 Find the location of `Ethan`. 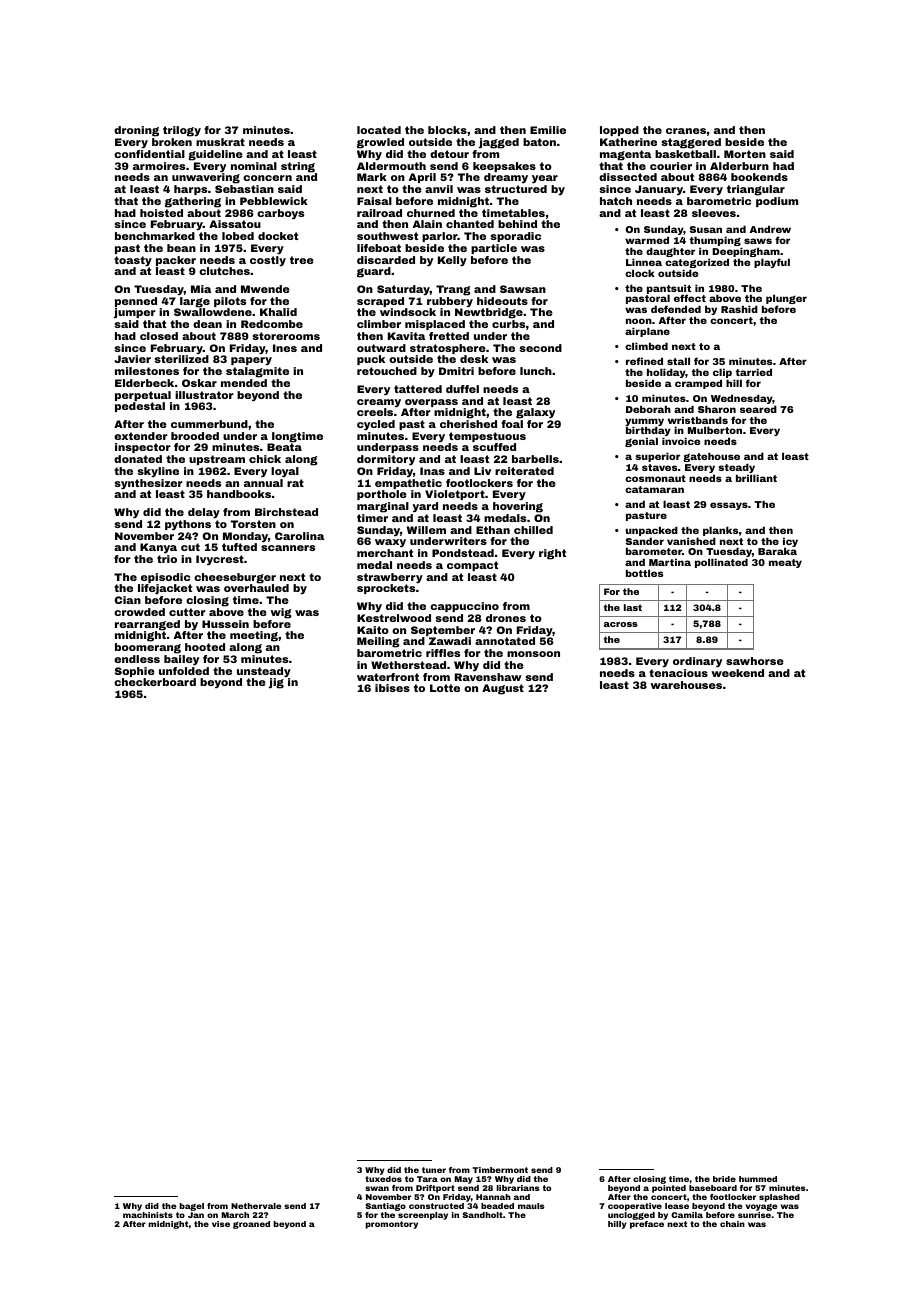

Ethan is located at coordinates (493, 530).
